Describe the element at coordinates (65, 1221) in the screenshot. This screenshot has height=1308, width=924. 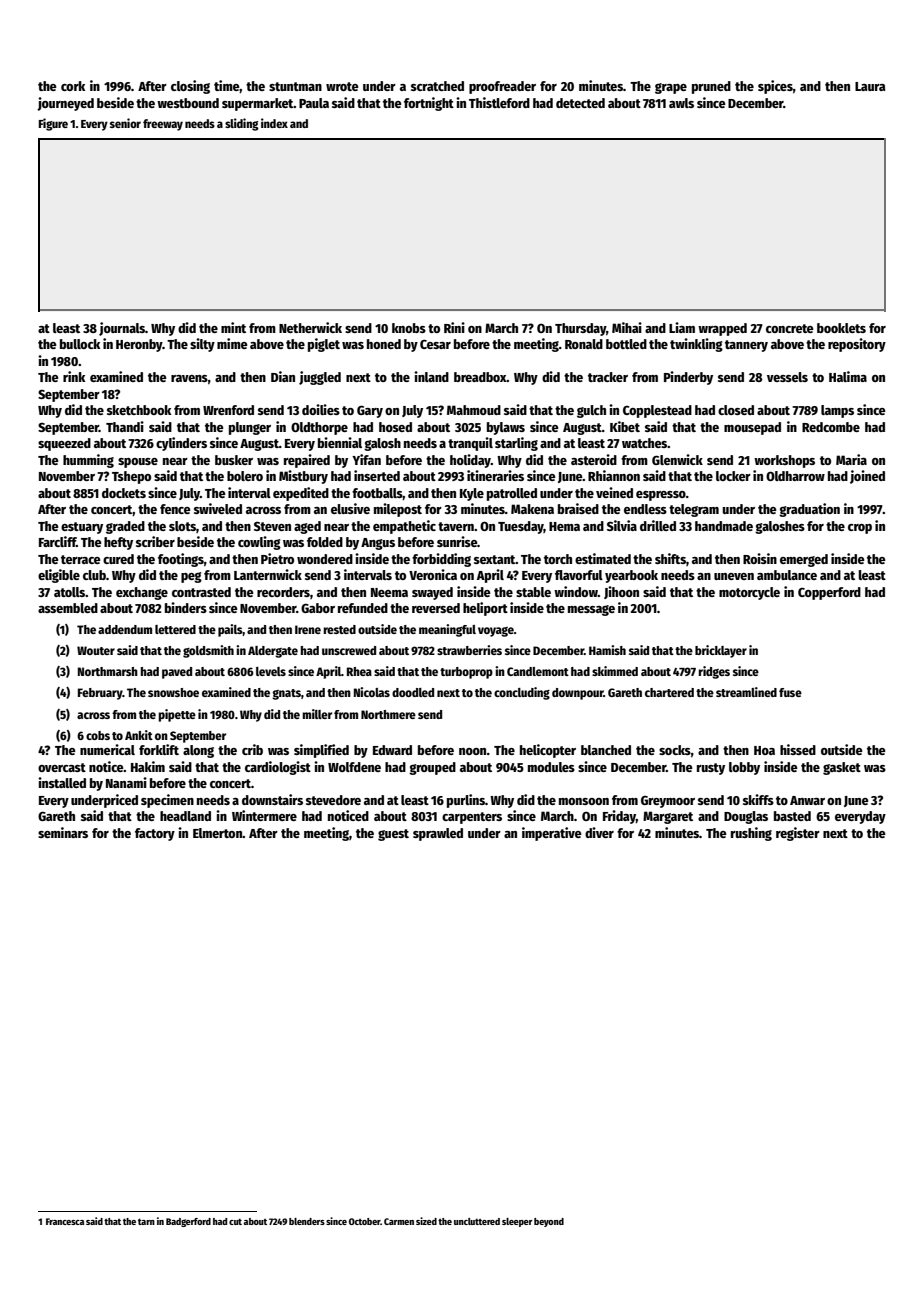
I see `Francesca` at that location.
